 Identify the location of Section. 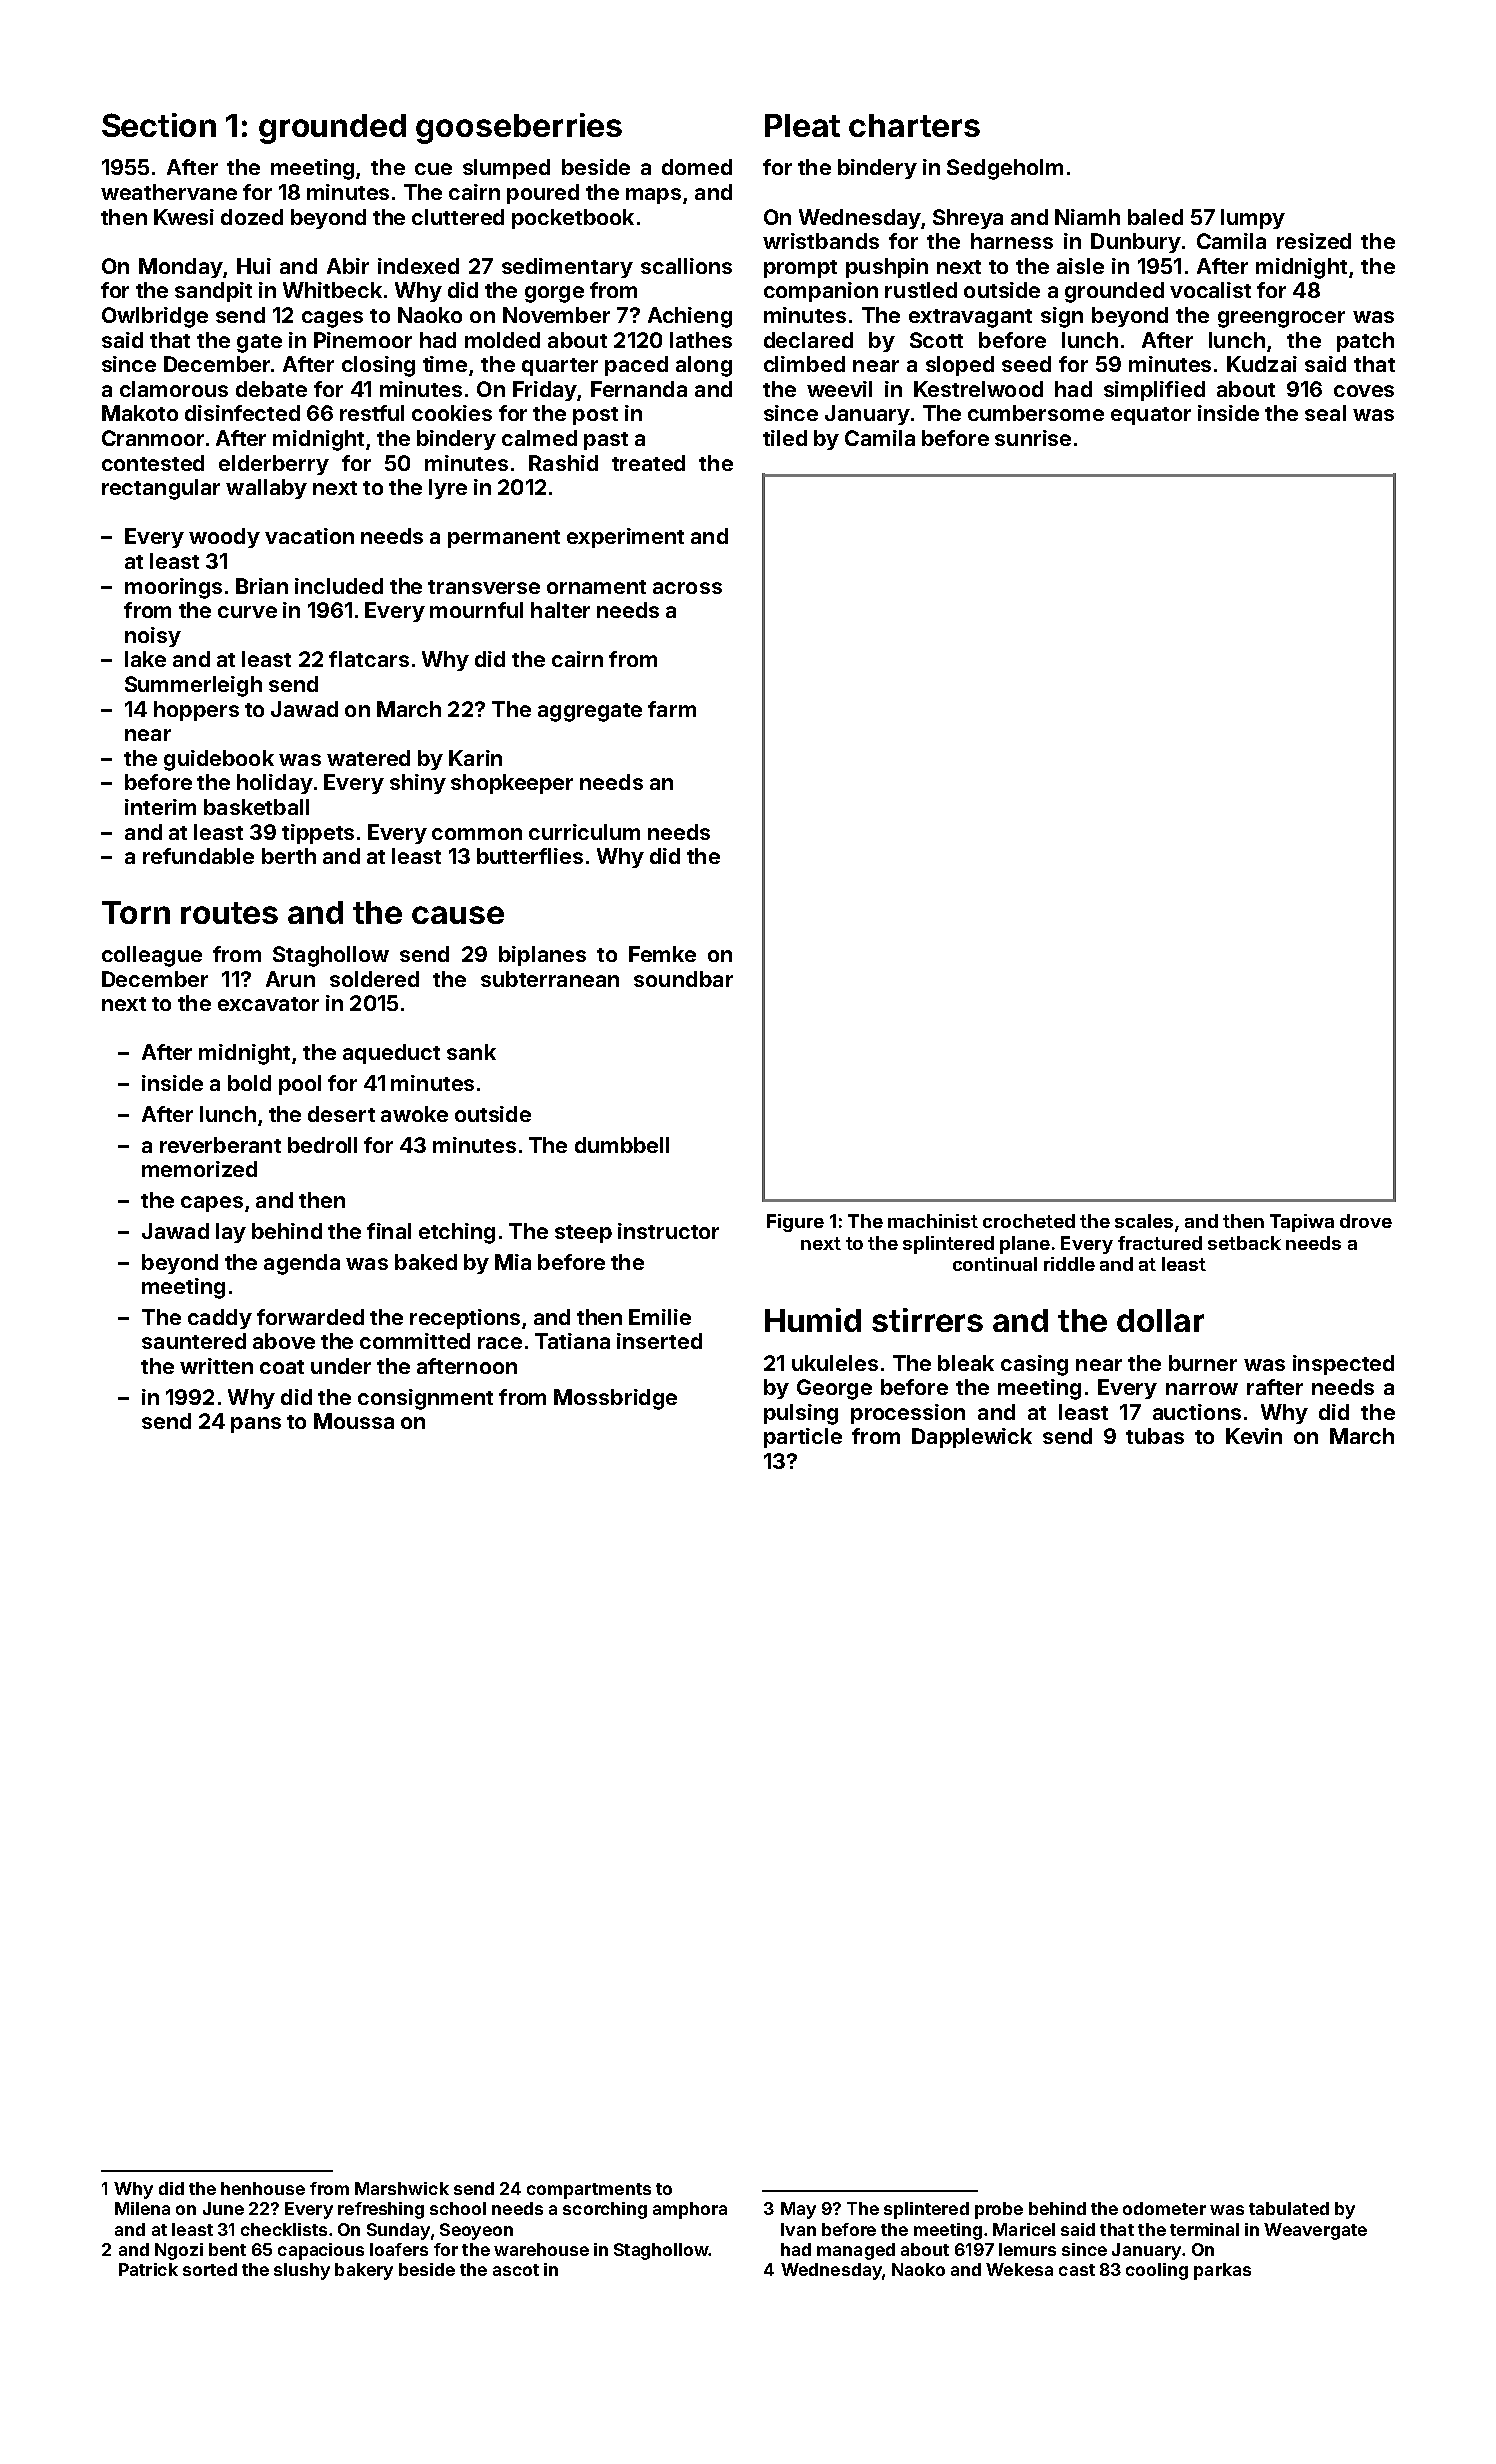
(159, 125).
